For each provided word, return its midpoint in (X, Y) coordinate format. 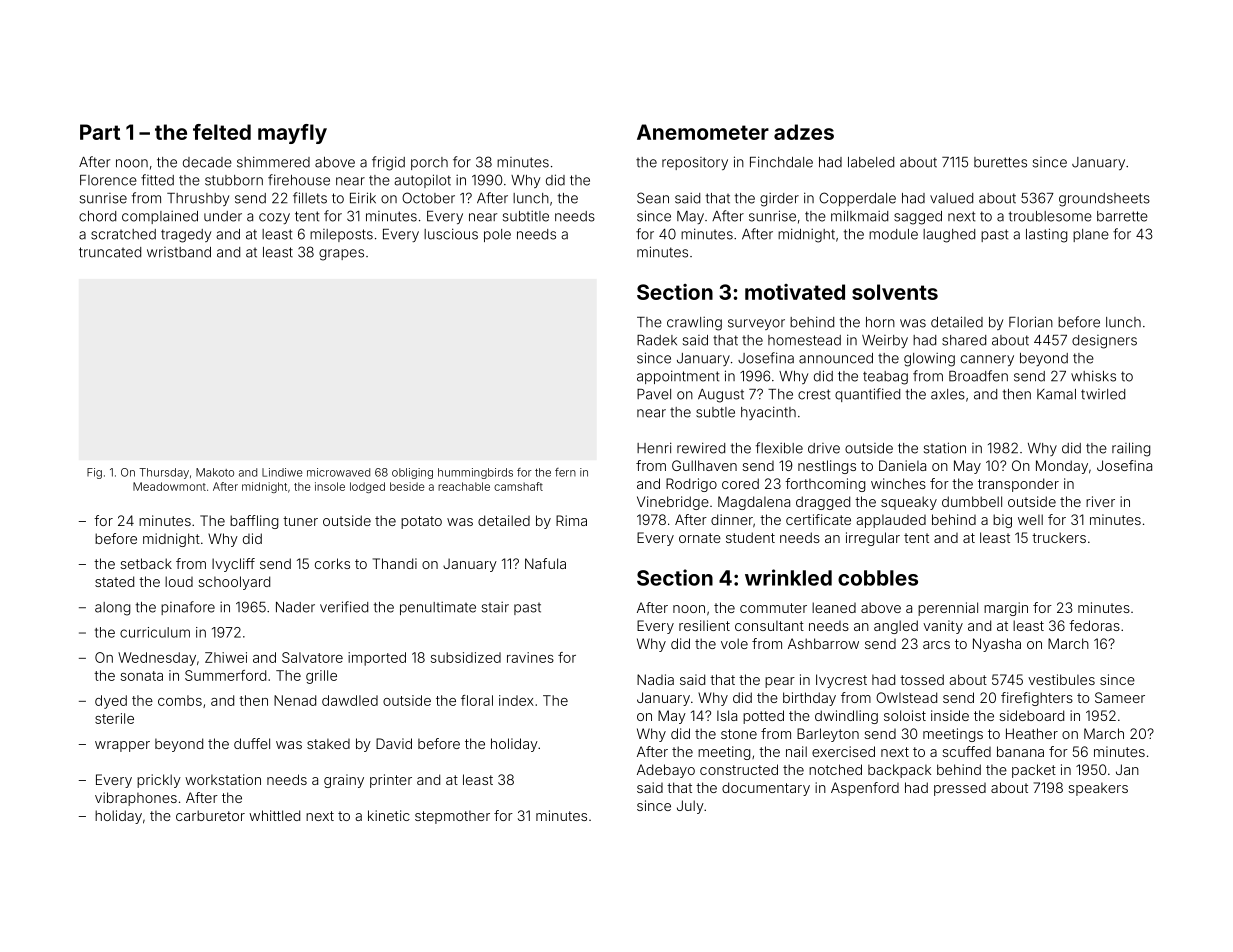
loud (179, 581)
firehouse (299, 180)
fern (565, 472)
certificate (818, 519)
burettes (1000, 162)
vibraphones (136, 799)
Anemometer (703, 132)
